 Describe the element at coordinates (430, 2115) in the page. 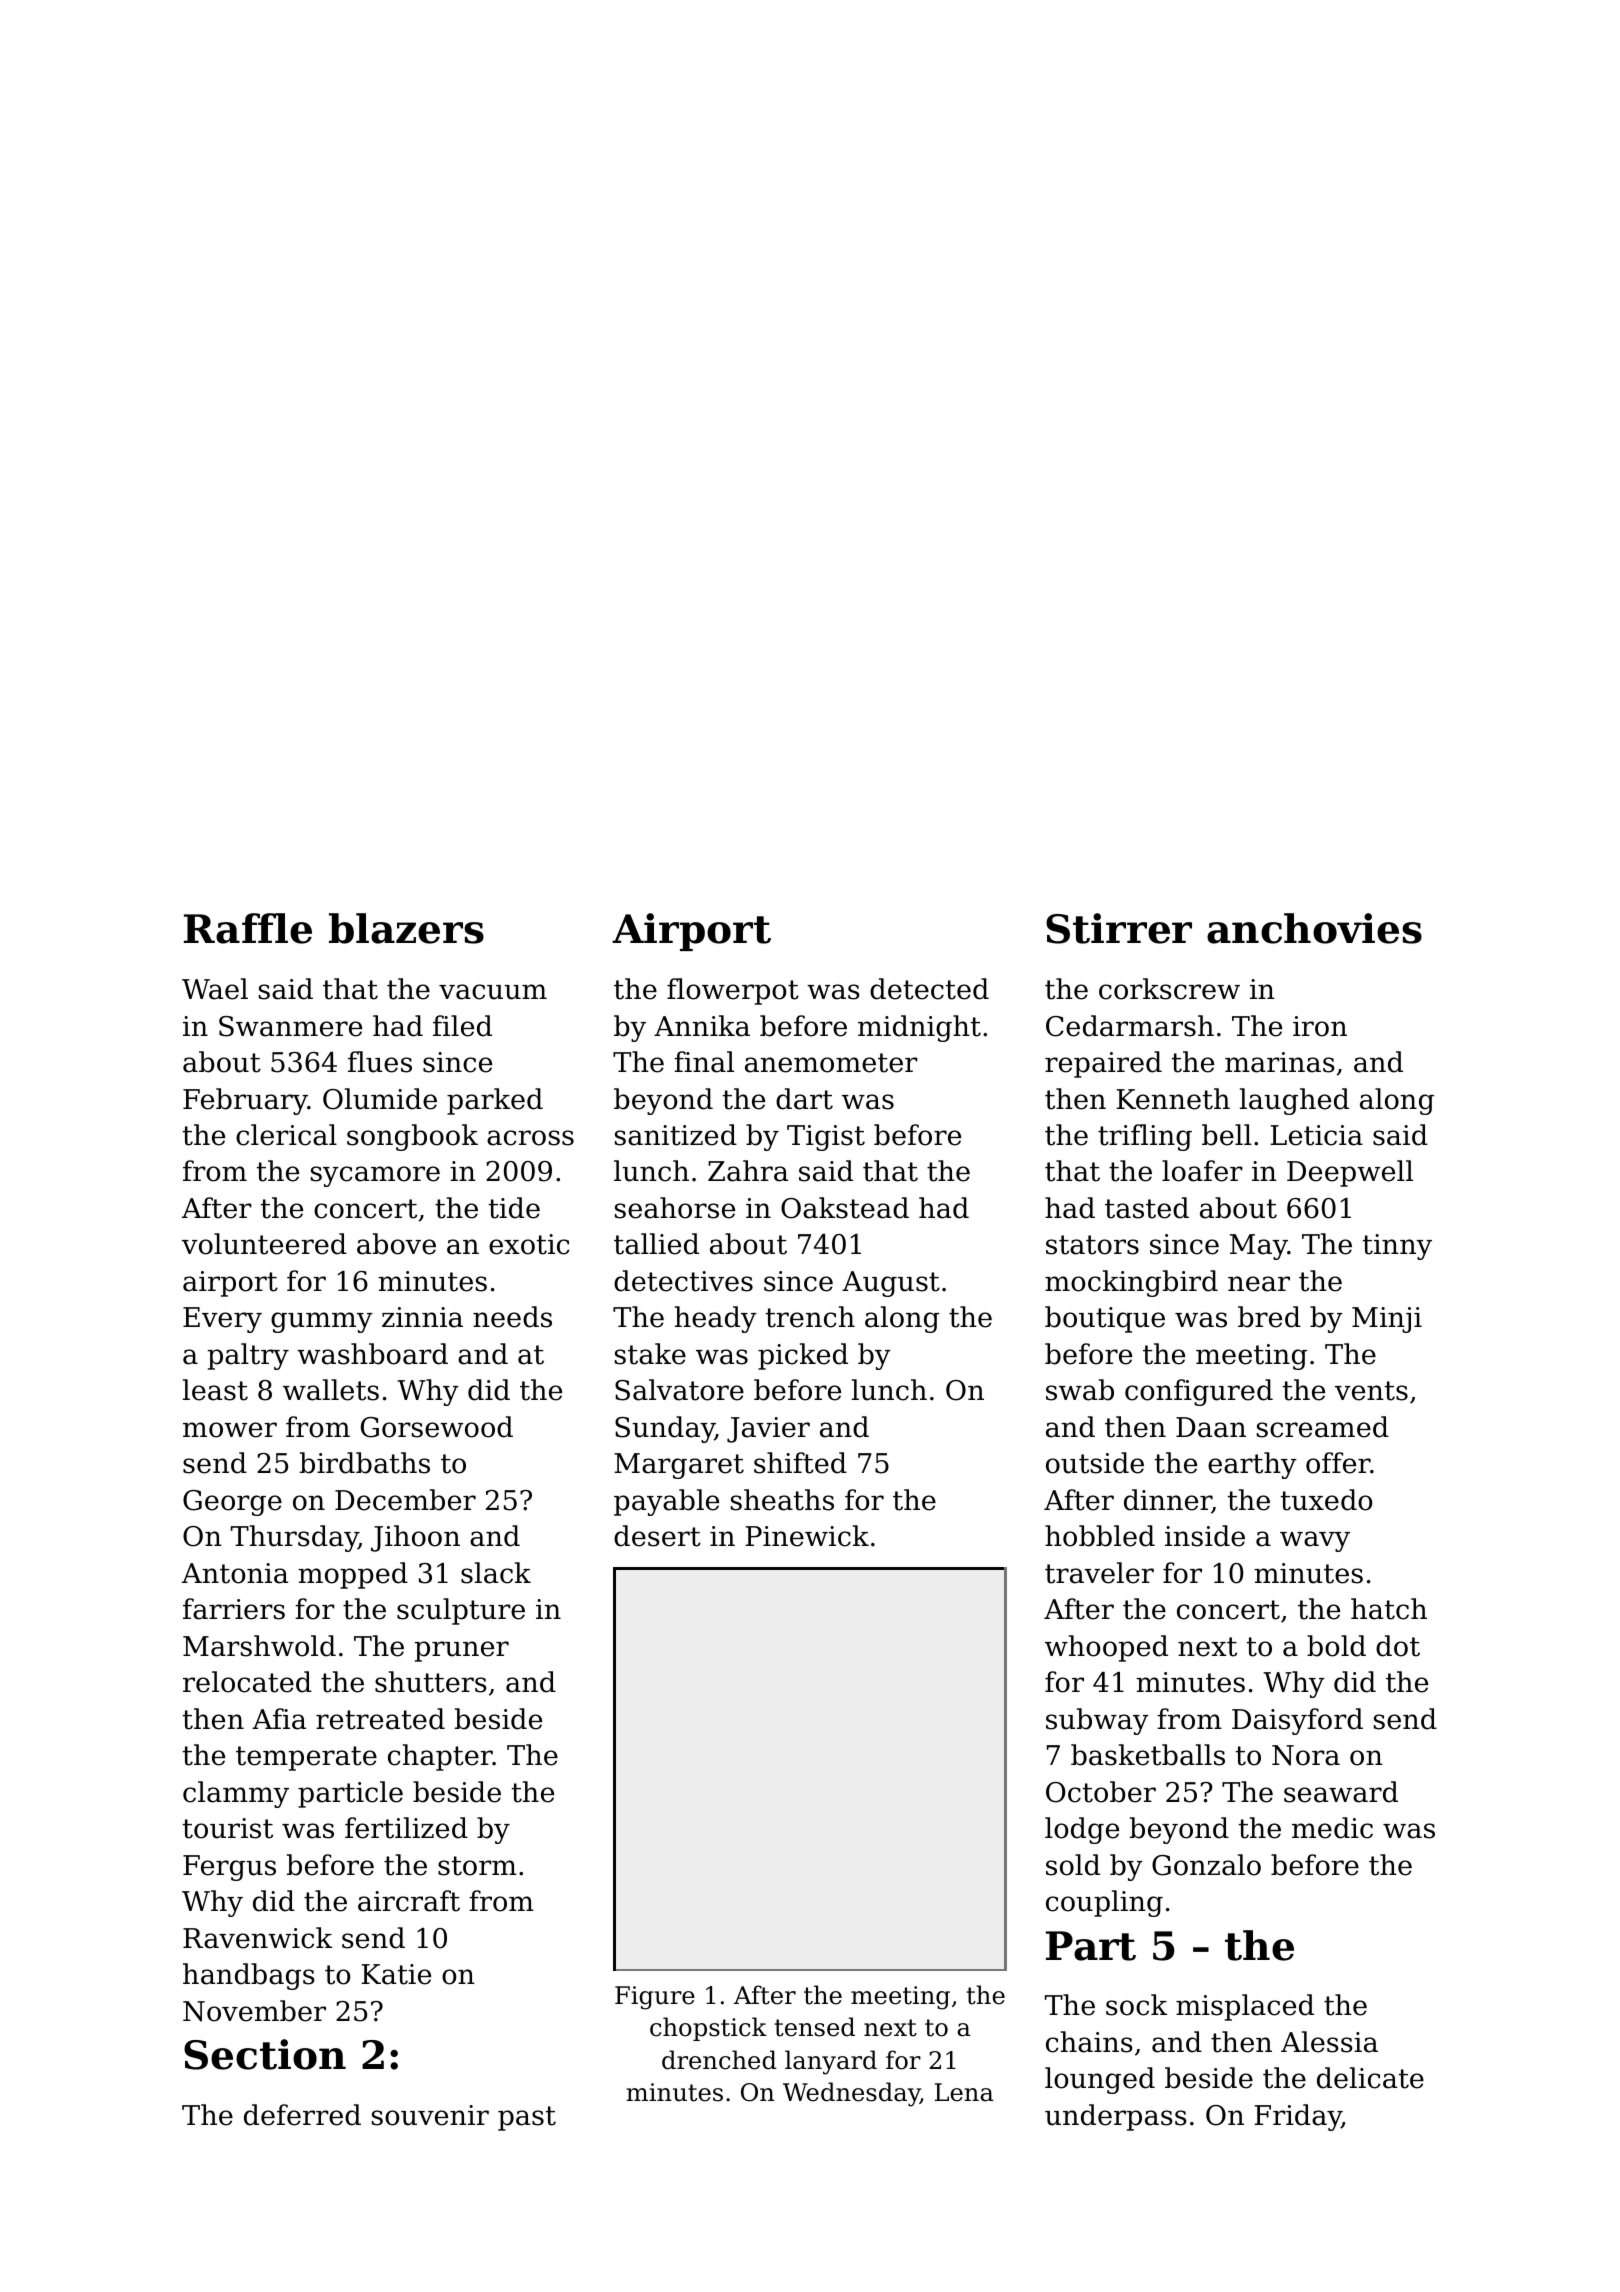

I see `souvenir` at that location.
